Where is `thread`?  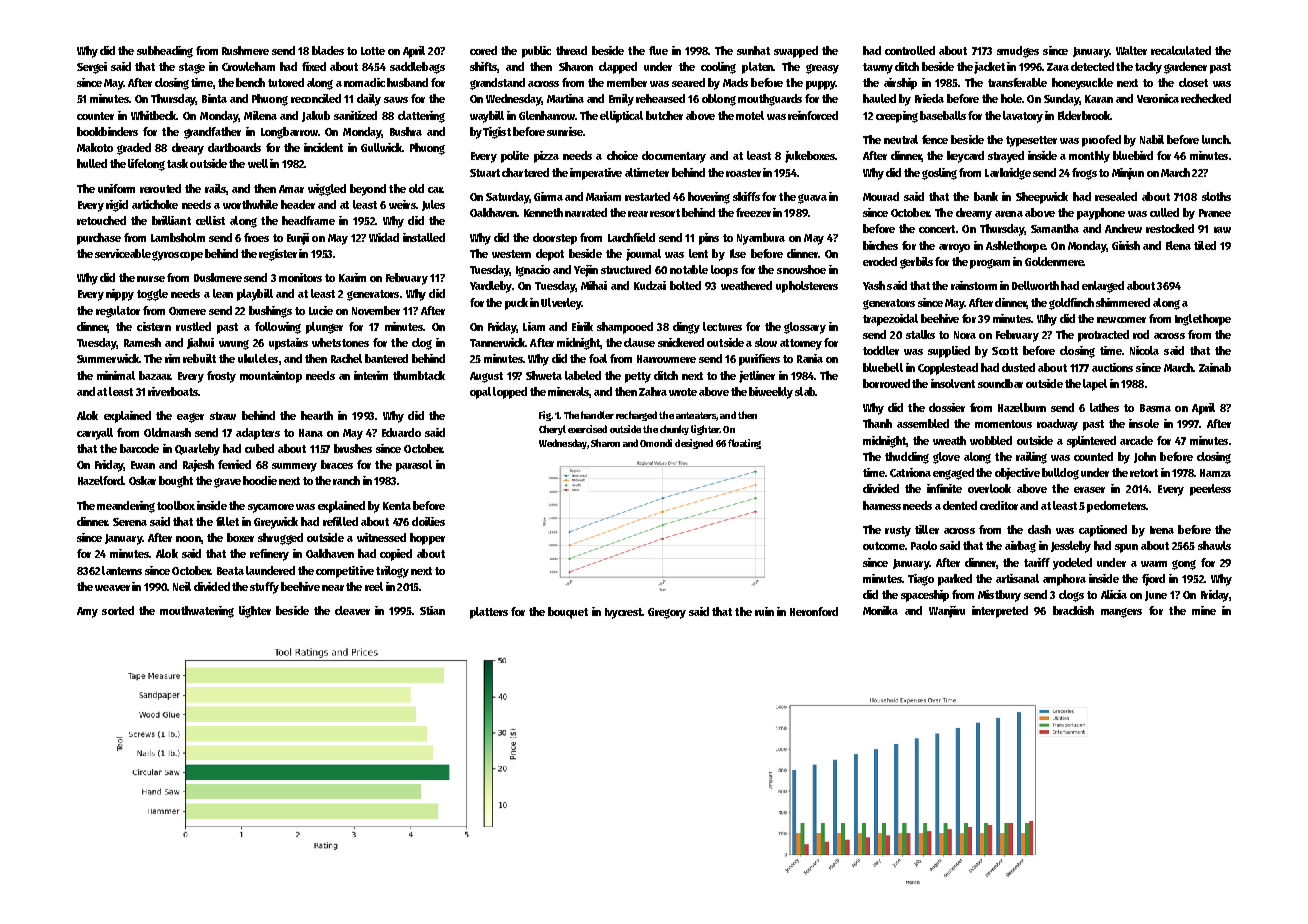 thread is located at coordinates (571, 50).
